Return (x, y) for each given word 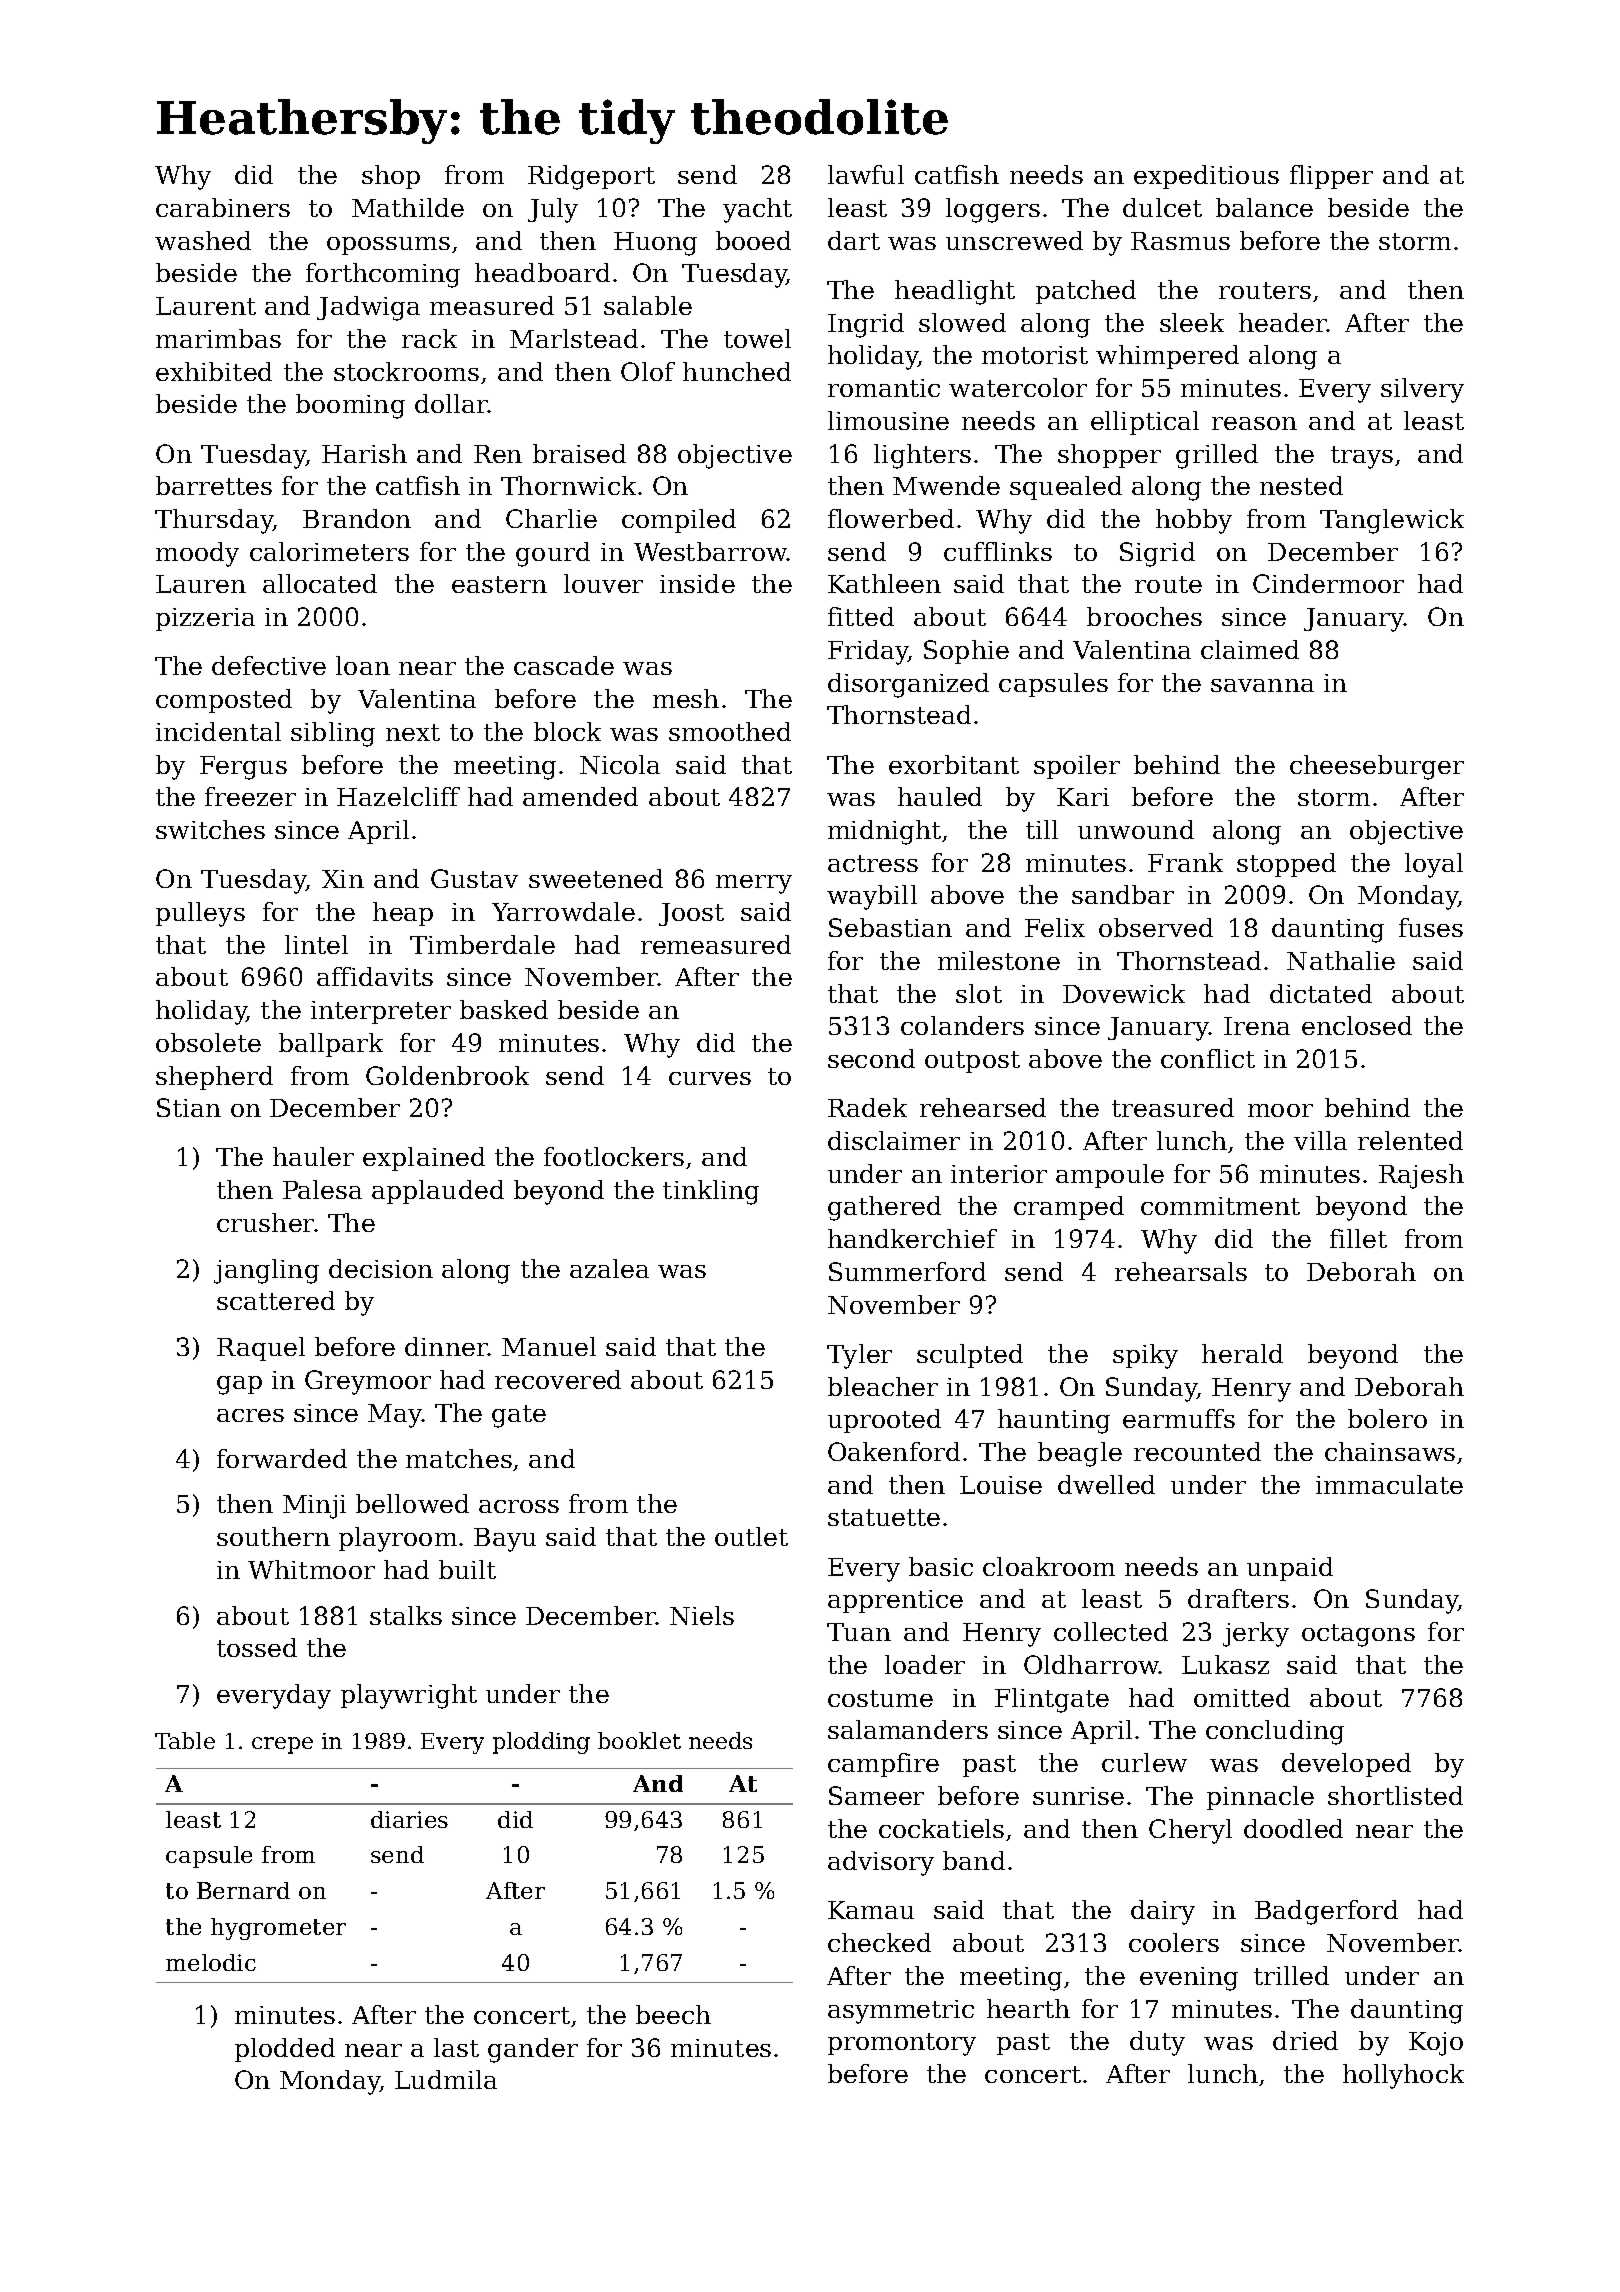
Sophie (966, 652)
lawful (866, 174)
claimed (1250, 649)
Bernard (243, 1890)
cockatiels (941, 1828)
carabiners (223, 207)
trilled (1291, 1975)
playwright (409, 1696)
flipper (1331, 177)
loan (363, 665)
